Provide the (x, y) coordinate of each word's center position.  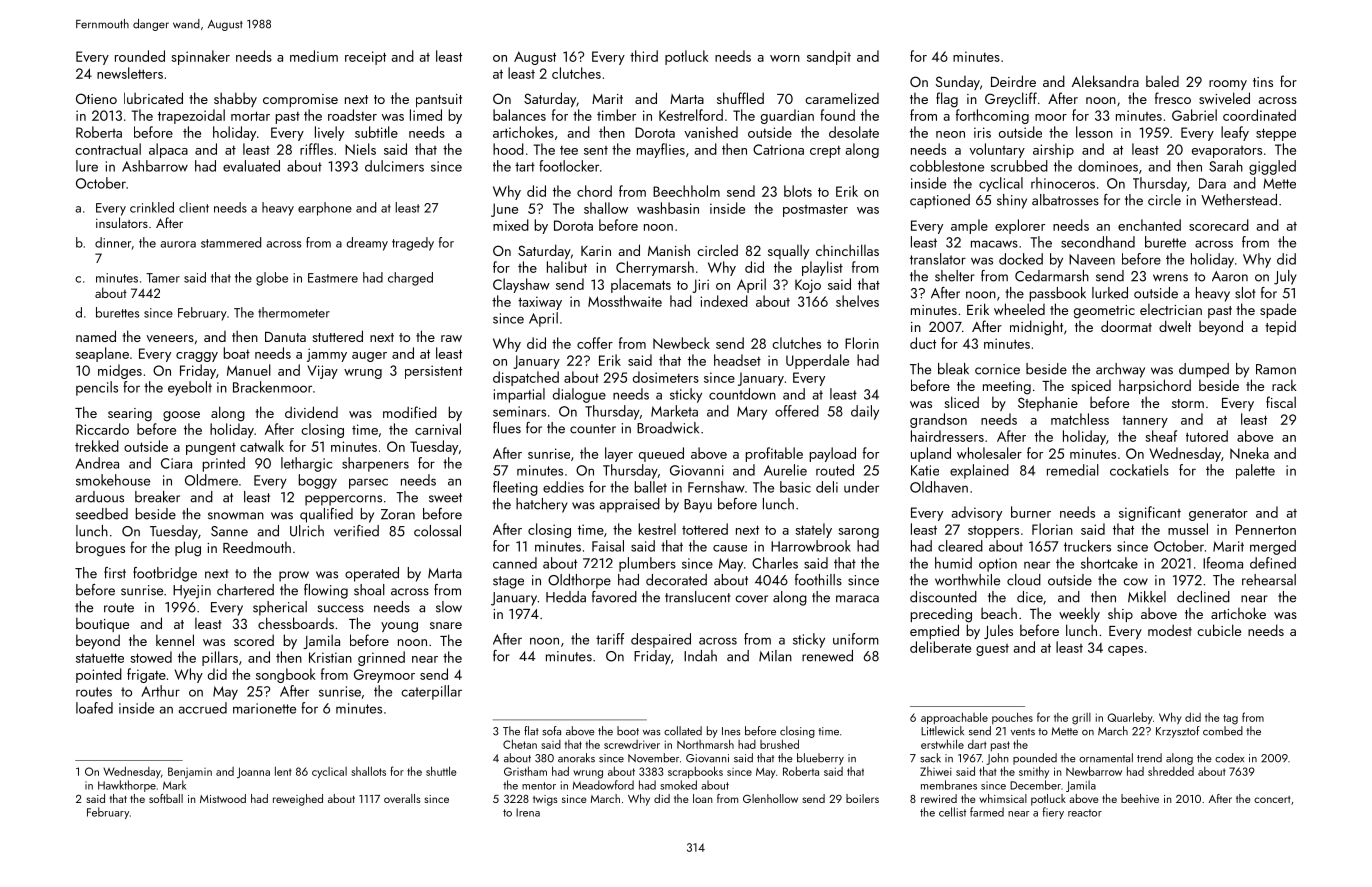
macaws (994, 244)
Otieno (96, 98)
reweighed (298, 800)
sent (596, 150)
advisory (976, 513)
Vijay (322, 372)
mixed (511, 225)
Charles (775, 563)
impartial (519, 395)
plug (188, 549)
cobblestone (947, 166)
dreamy (367, 244)
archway (1120, 370)
